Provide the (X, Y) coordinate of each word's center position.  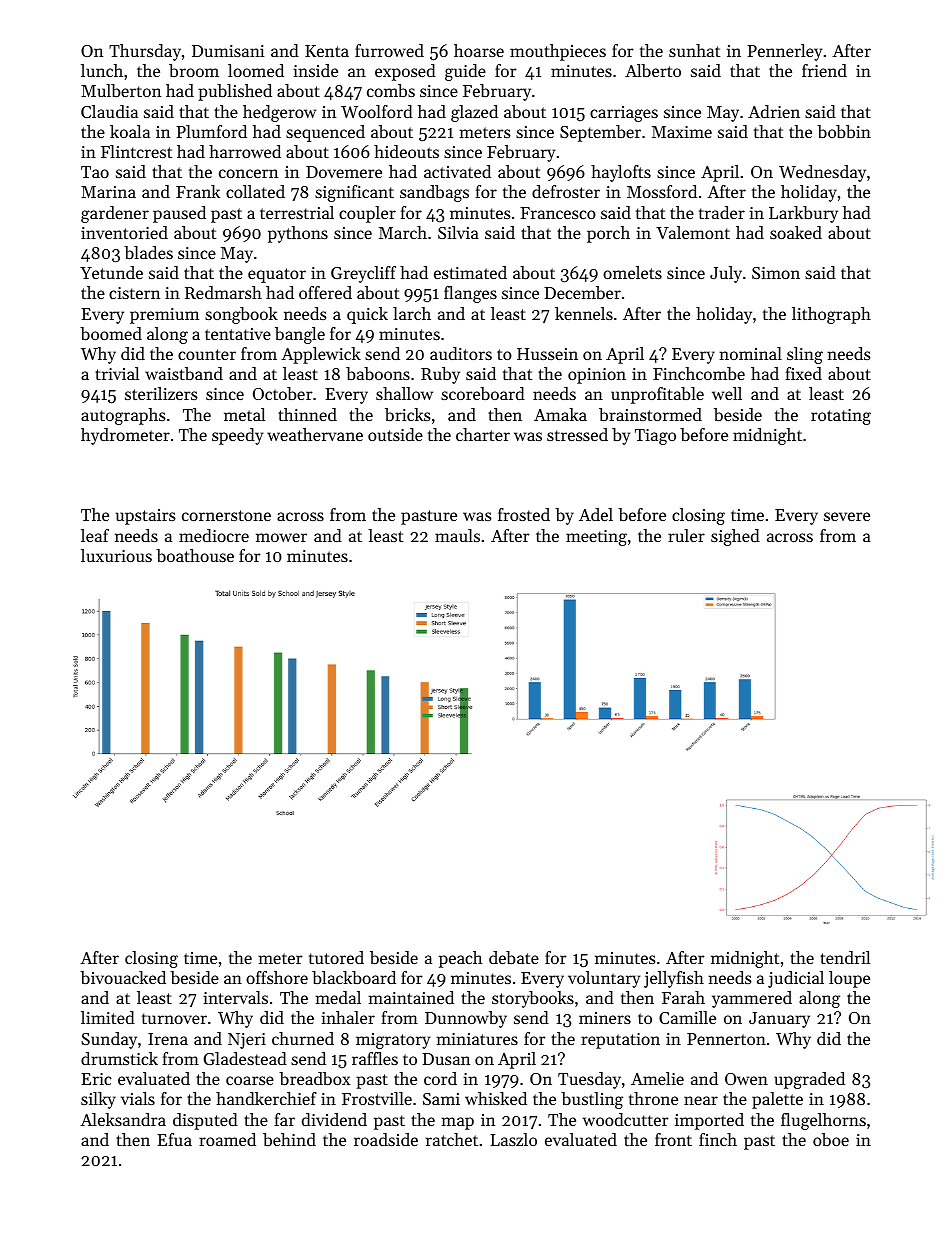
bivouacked (123, 977)
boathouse (195, 555)
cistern (134, 293)
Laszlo (513, 1139)
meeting (596, 538)
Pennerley (784, 52)
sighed (735, 537)
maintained (411, 997)
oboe (831, 1139)
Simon (776, 273)
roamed (227, 1139)
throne (653, 1098)
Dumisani (228, 51)
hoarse (479, 50)
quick (367, 315)
